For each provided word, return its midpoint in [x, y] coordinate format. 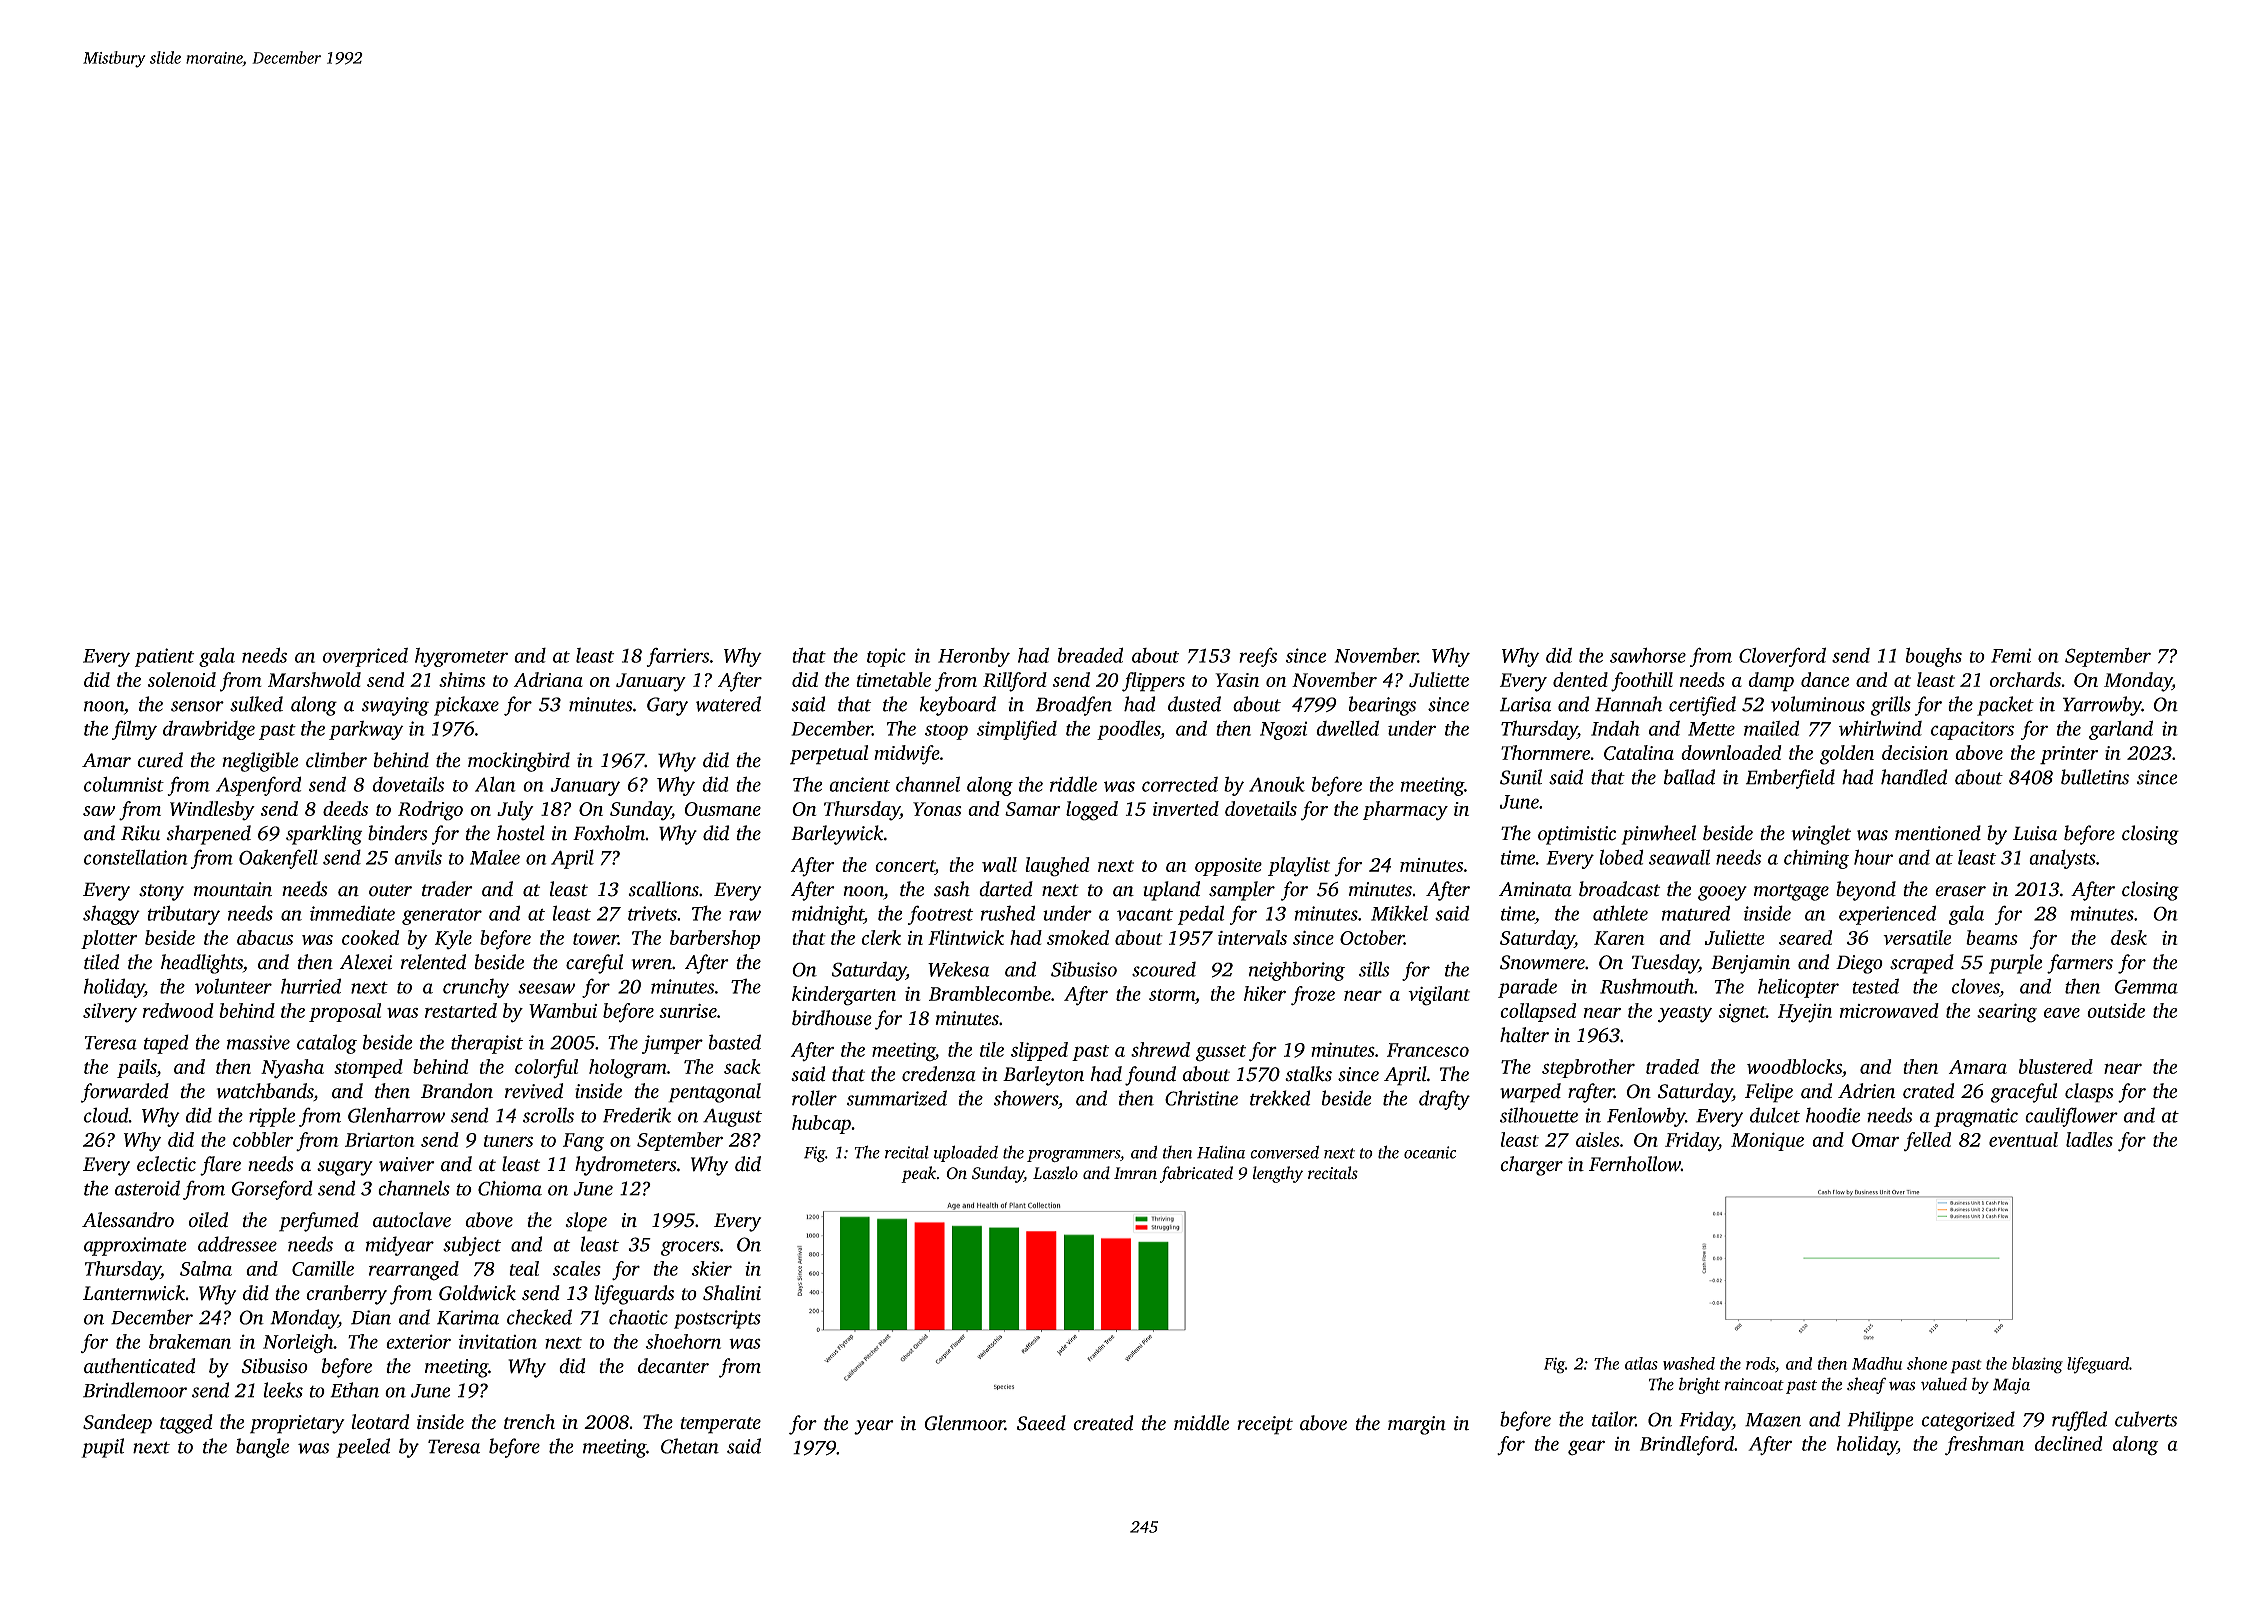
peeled [363, 1448]
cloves [1976, 986]
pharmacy [1405, 811]
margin [1417, 1425]
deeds [345, 808]
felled [1927, 1141]
